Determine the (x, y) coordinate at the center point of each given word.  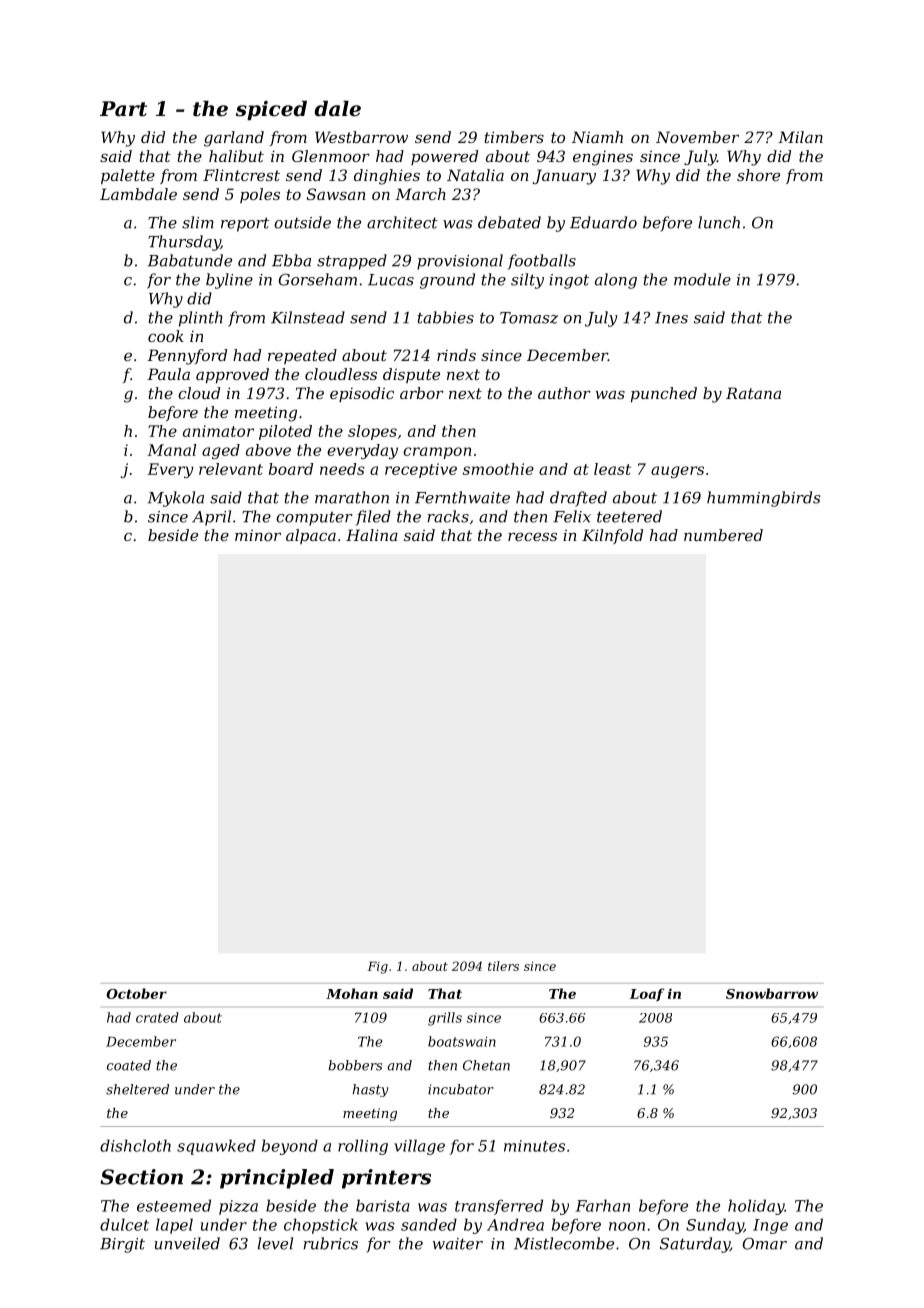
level (275, 1243)
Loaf (647, 994)
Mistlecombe (564, 1243)
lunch (719, 222)
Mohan (352, 993)
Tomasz (529, 318)
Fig (378, 967)
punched (664, 394)
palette (128, 176)
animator (218, 431)
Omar (765, 1243)
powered (444, 157)
